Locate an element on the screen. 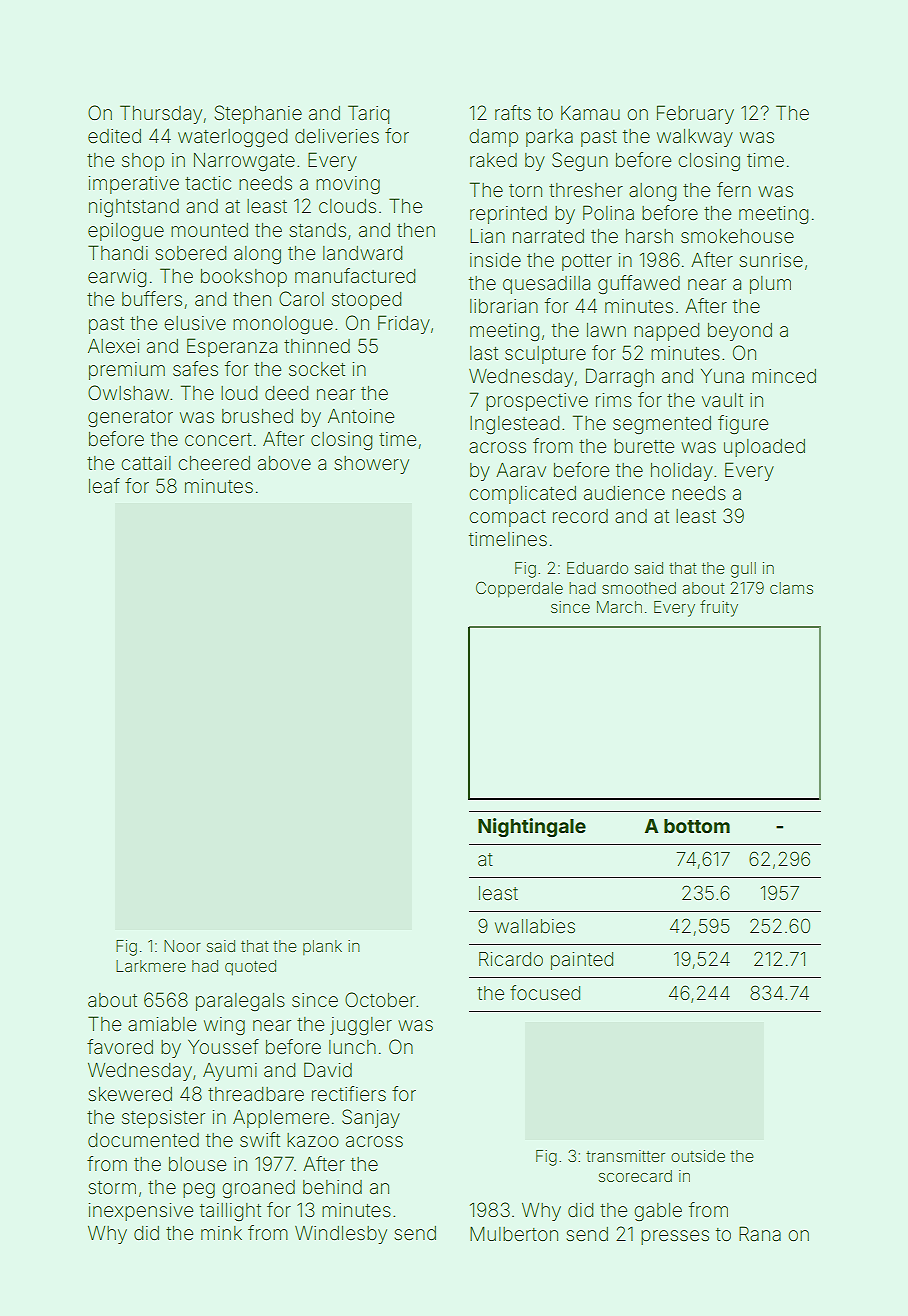 The height and width of the screenshot is (1316, 908). focused is located at coordinates (545, 992).
